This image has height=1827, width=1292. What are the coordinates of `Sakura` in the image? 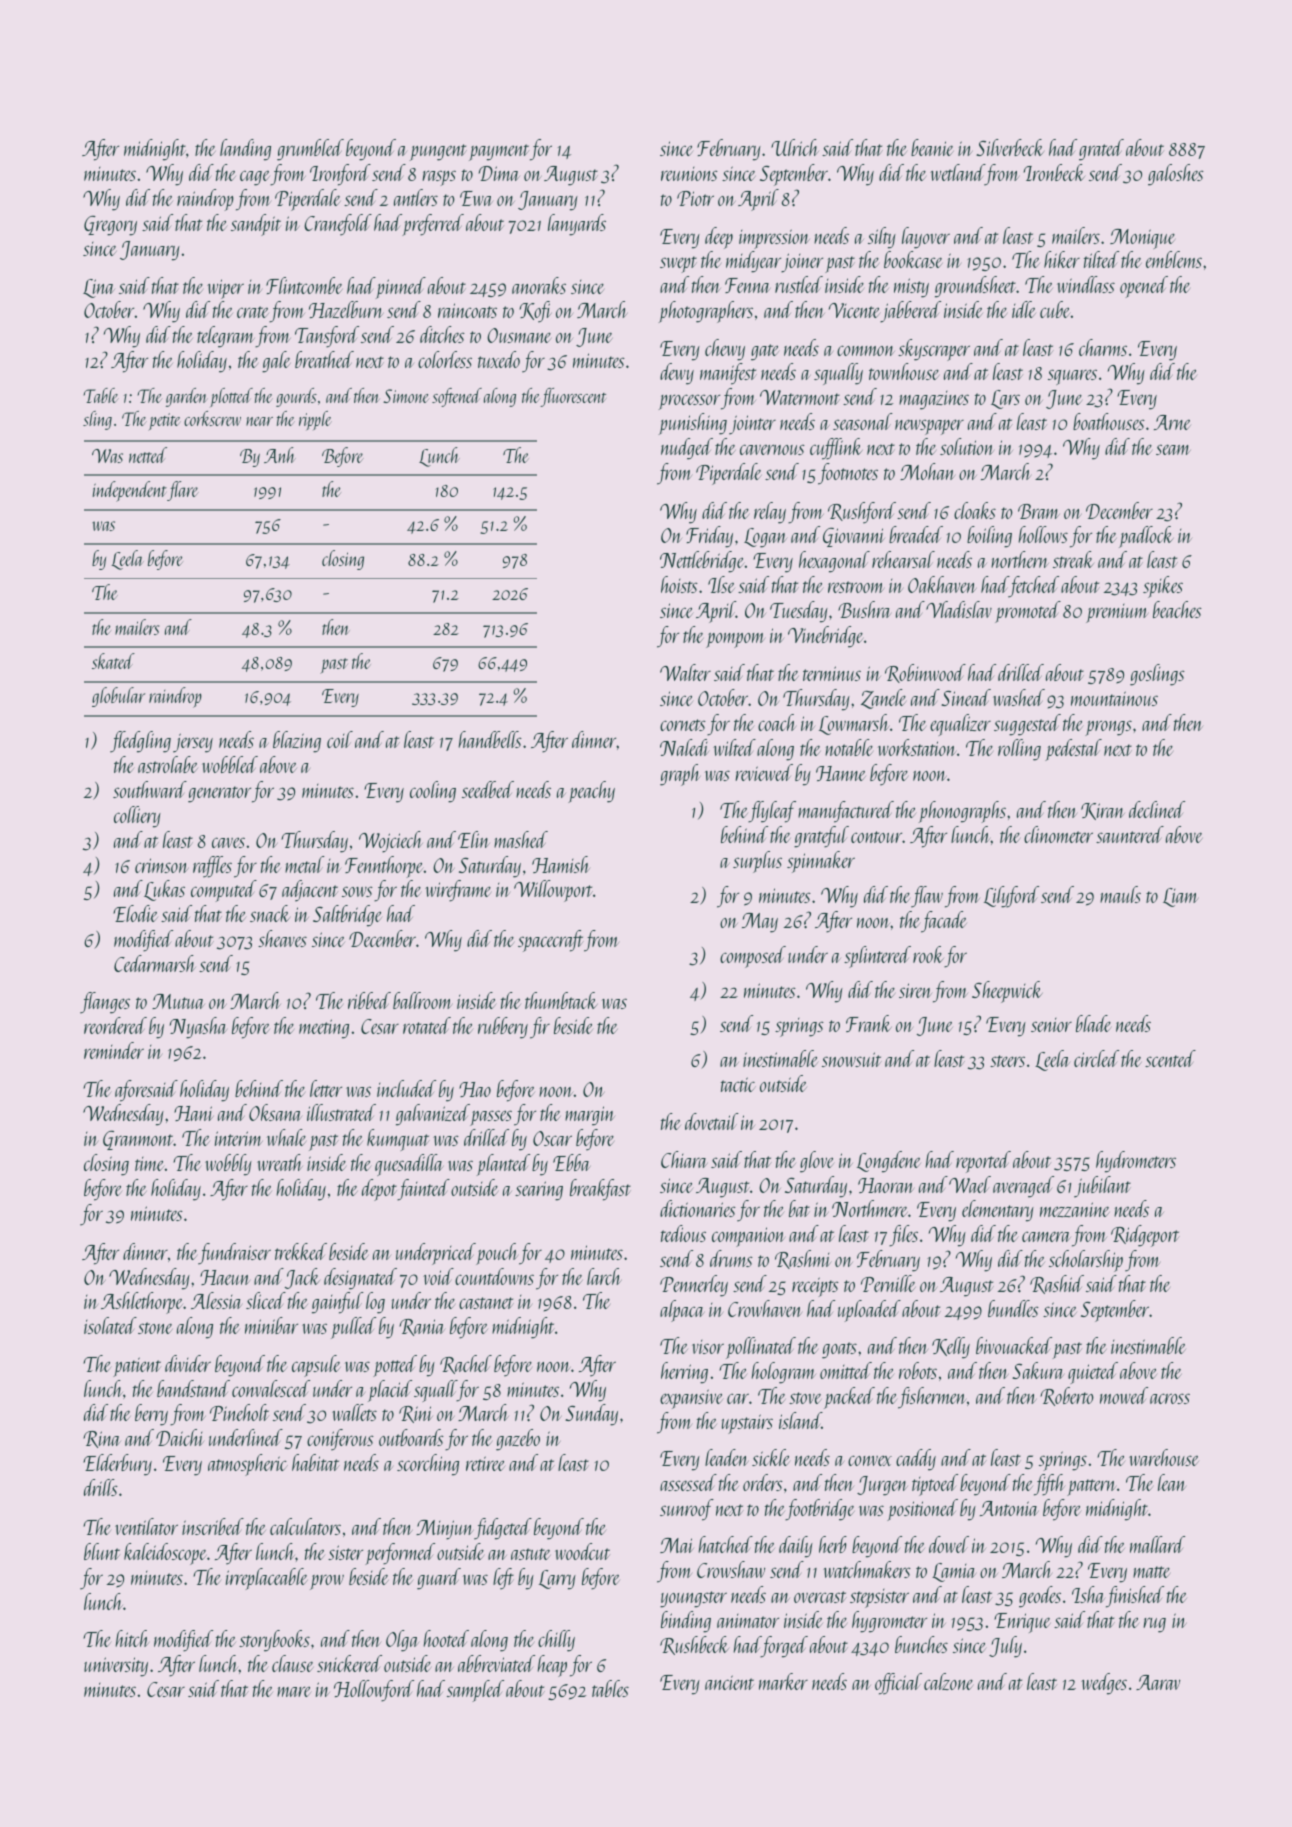 It's located at (1038, 1370).
